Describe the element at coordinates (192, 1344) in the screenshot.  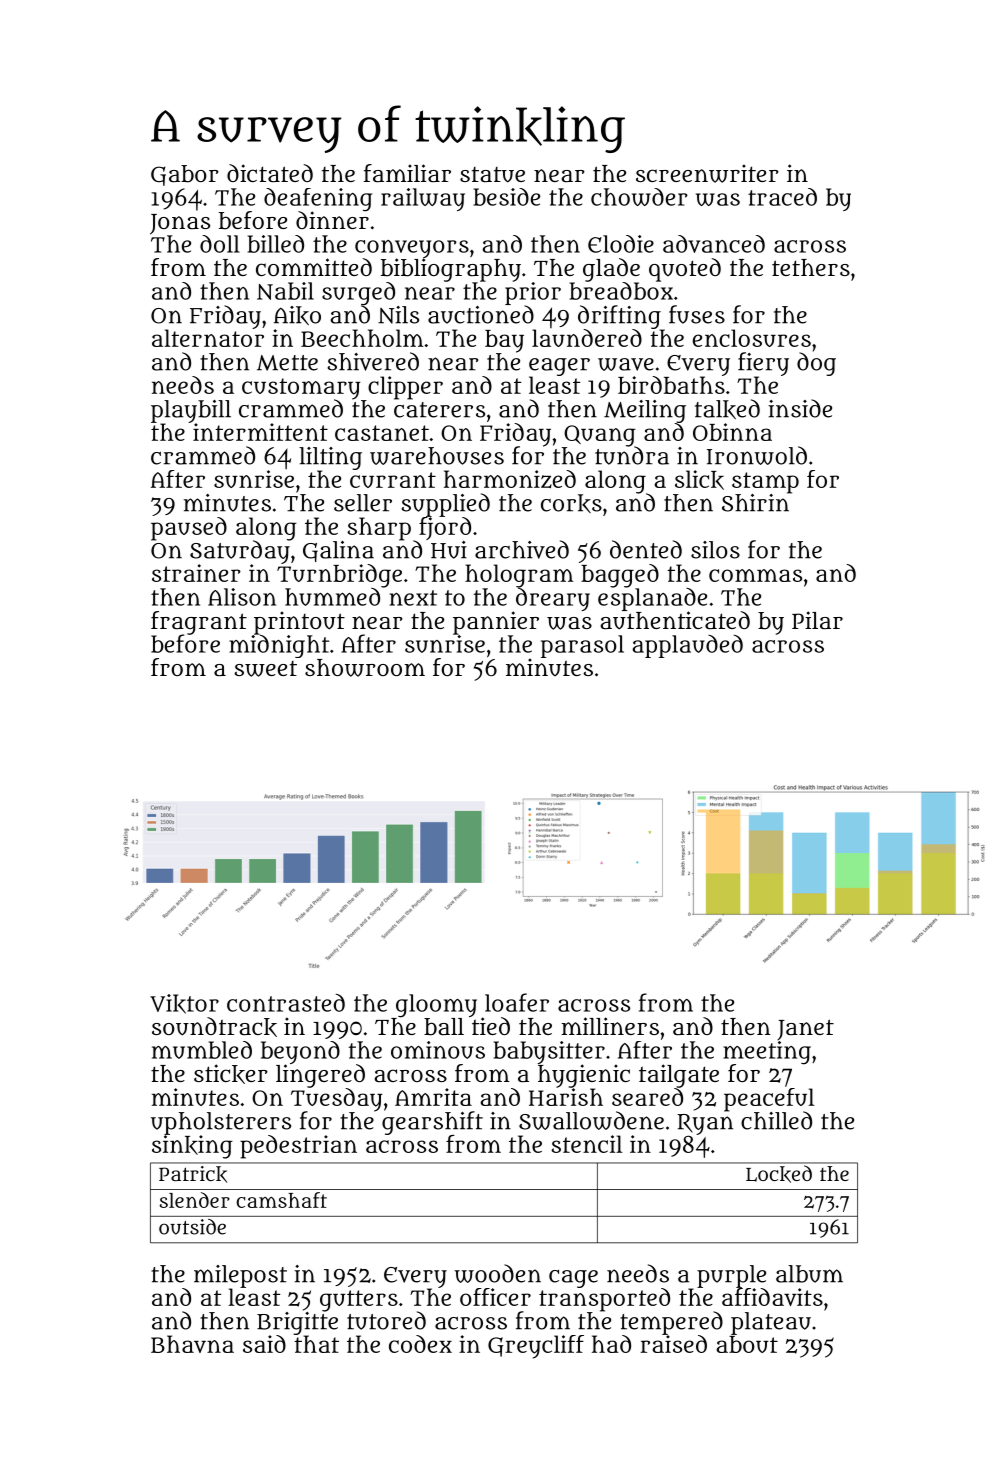
I see `Bhavna` at that location.
